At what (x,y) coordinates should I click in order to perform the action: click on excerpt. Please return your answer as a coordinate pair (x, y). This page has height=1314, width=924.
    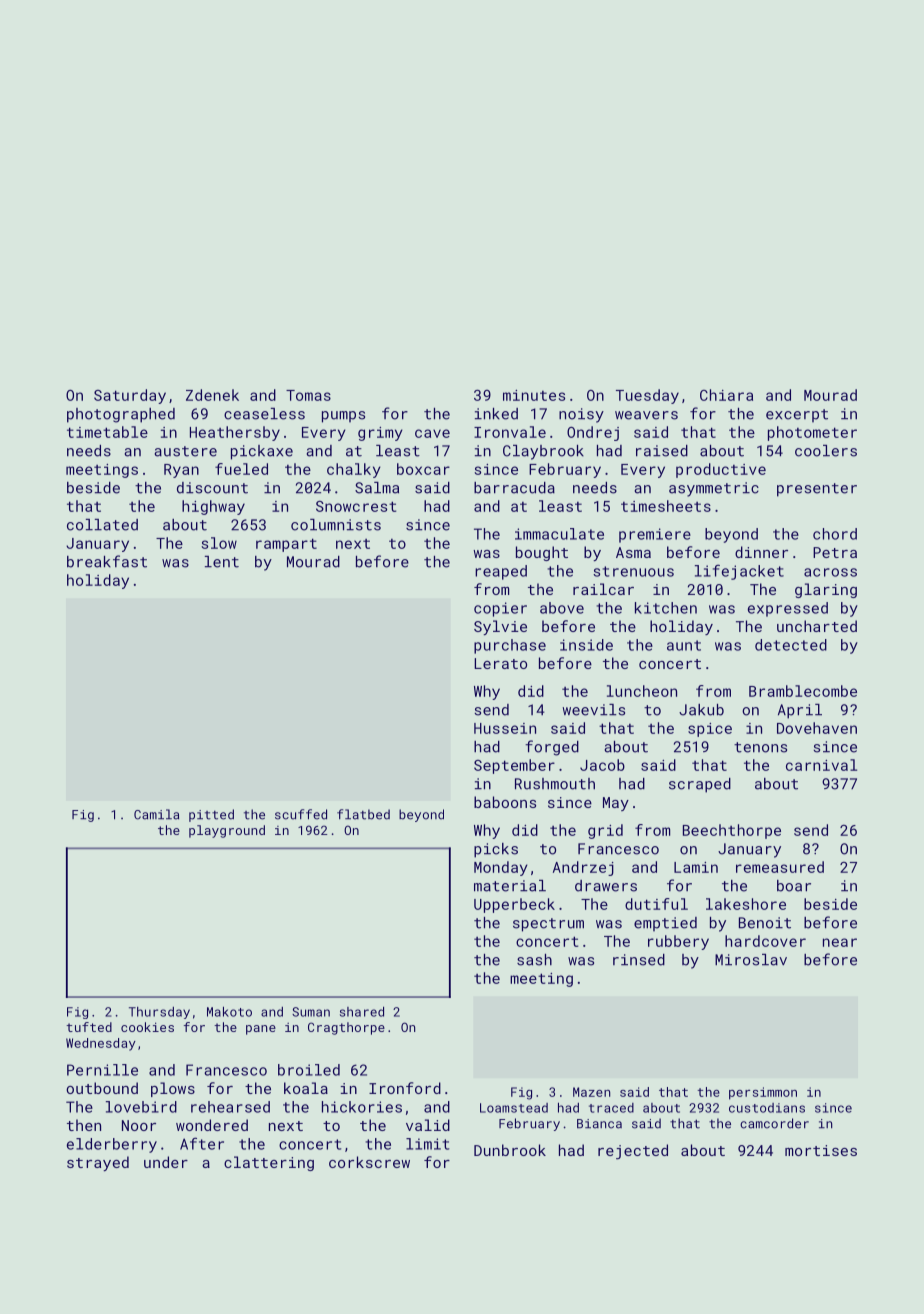
    Looking at the image, I should click on (797, 416).
